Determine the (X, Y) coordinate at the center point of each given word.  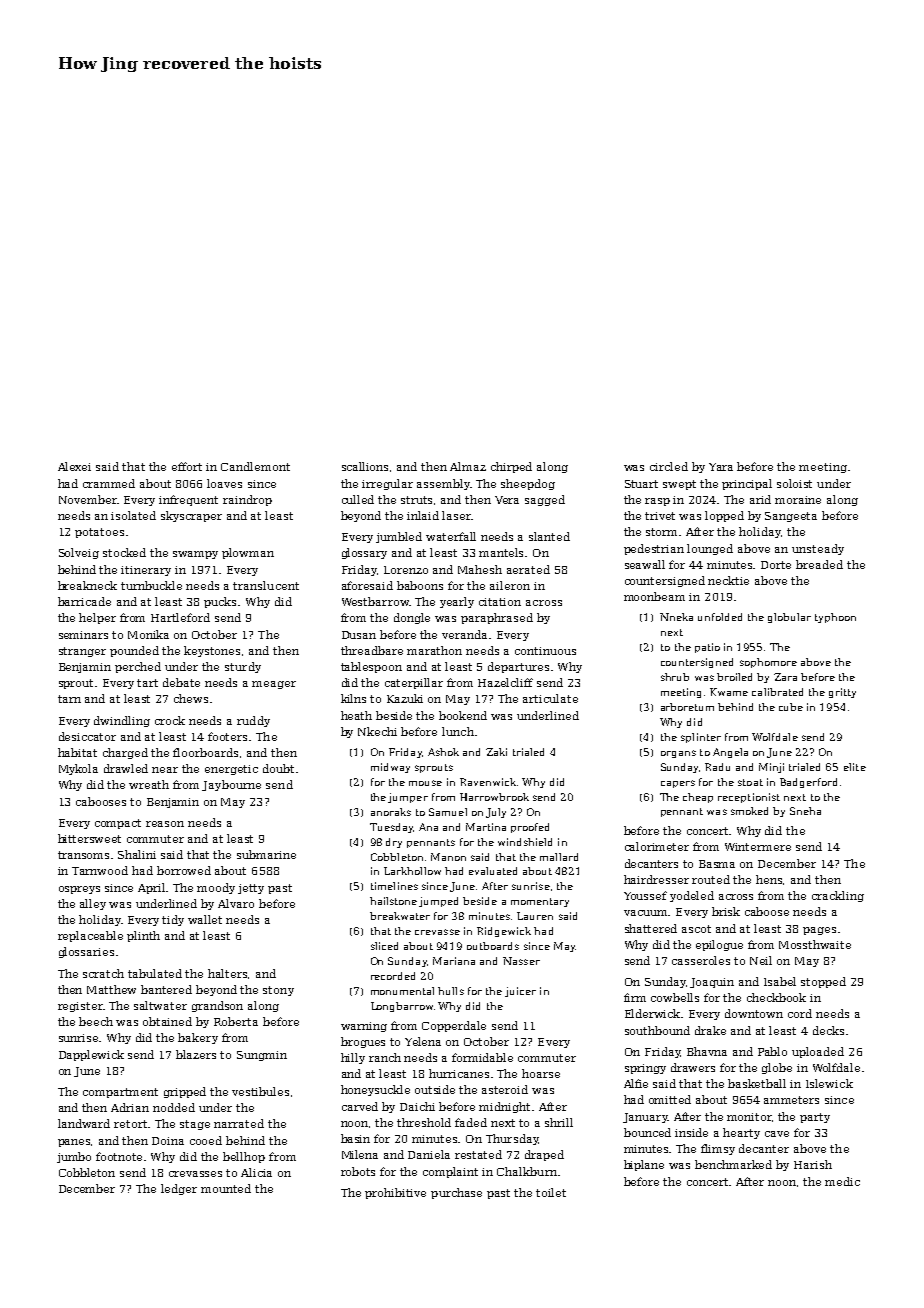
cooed (206, 1140)
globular (789, 618)
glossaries (86, 952)
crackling (838, 896)
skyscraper (191, 516)
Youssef (645, 895)
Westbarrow (375, 601)
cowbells (675, 997)
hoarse (541, 1073)
